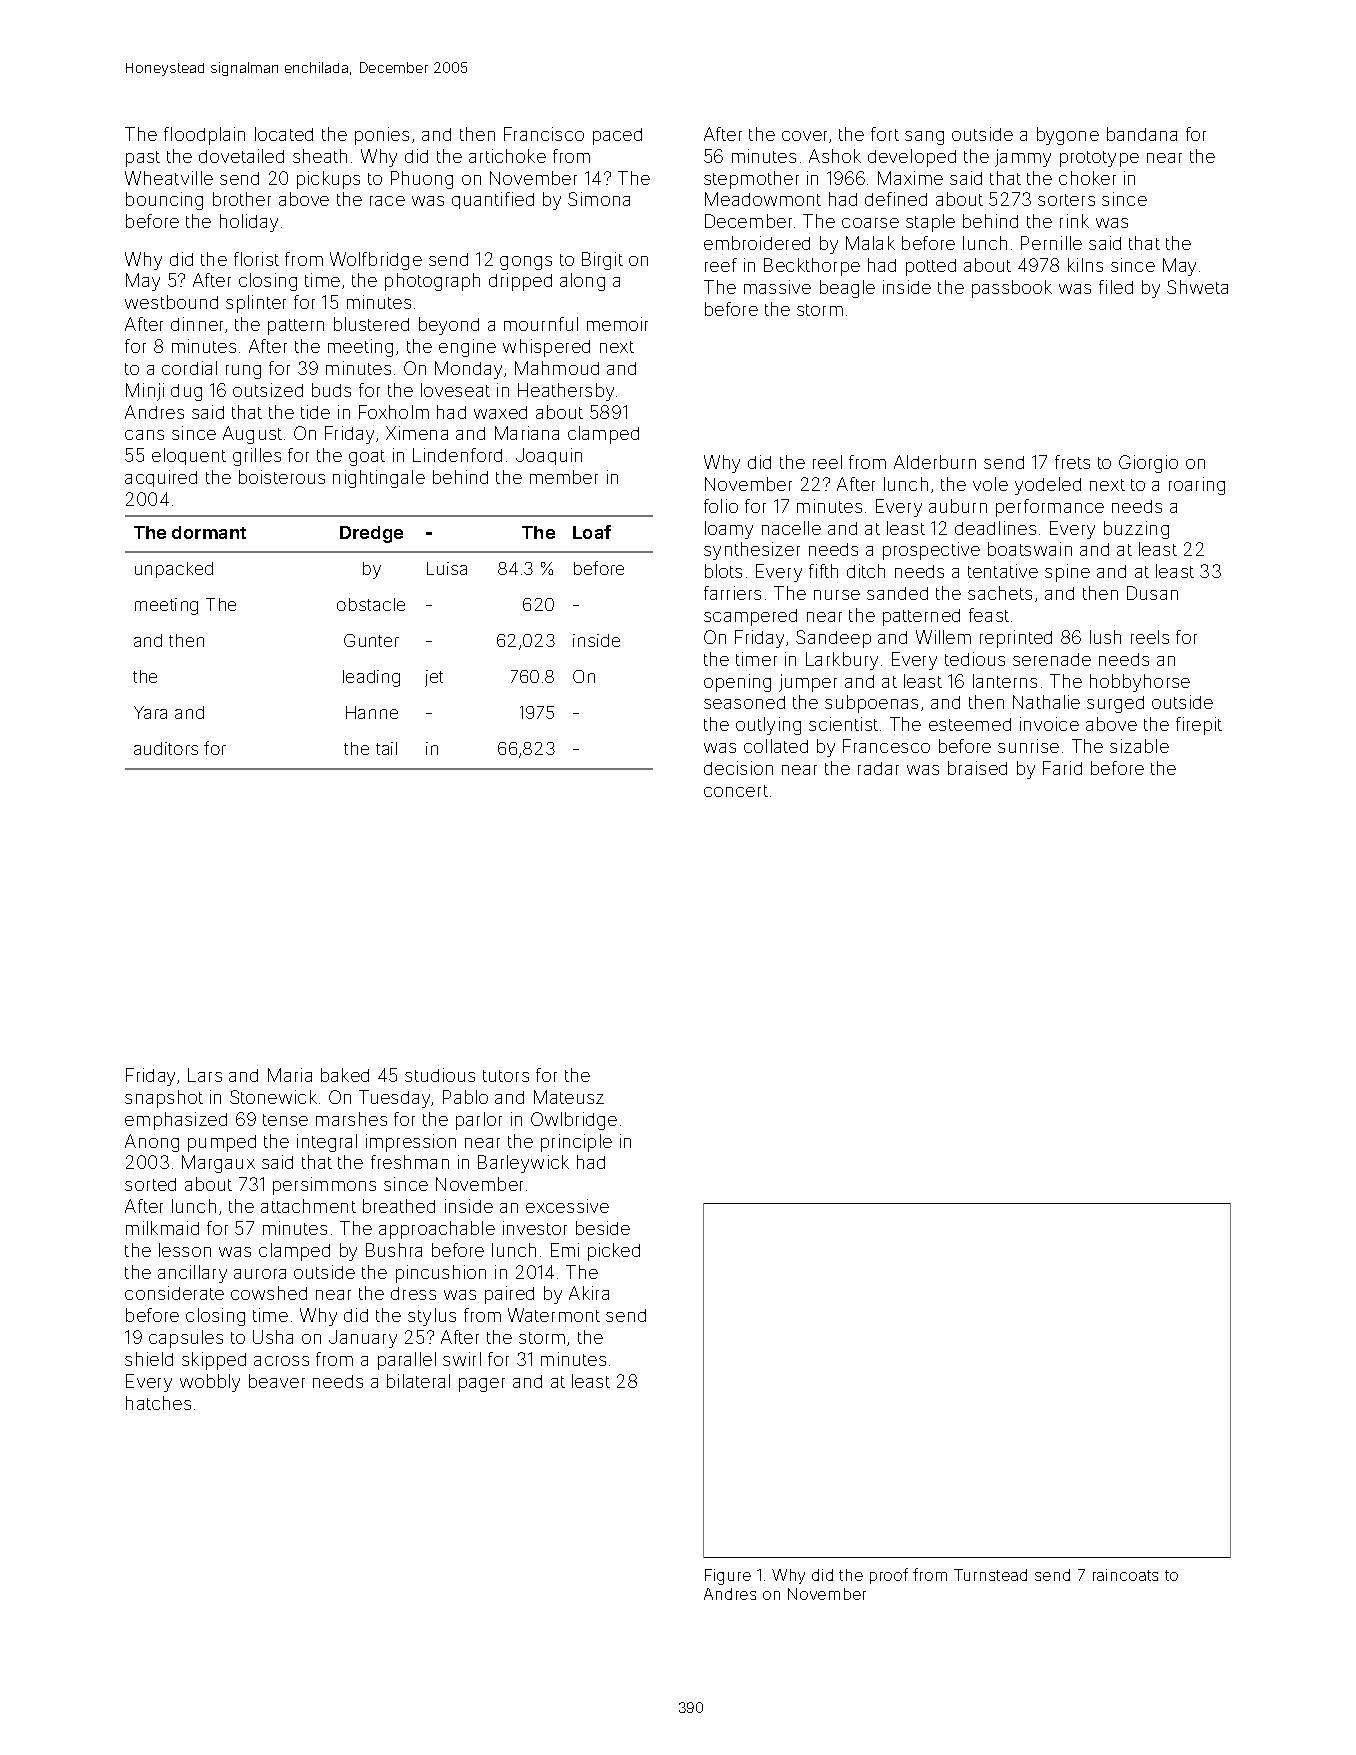 Image resolution: width=1356 pixels, height=1755 pixels. What do you see at coordinates (569, 1097) in the screenshot?
I see `Mateusz` at bounding box center [569, 1097].
